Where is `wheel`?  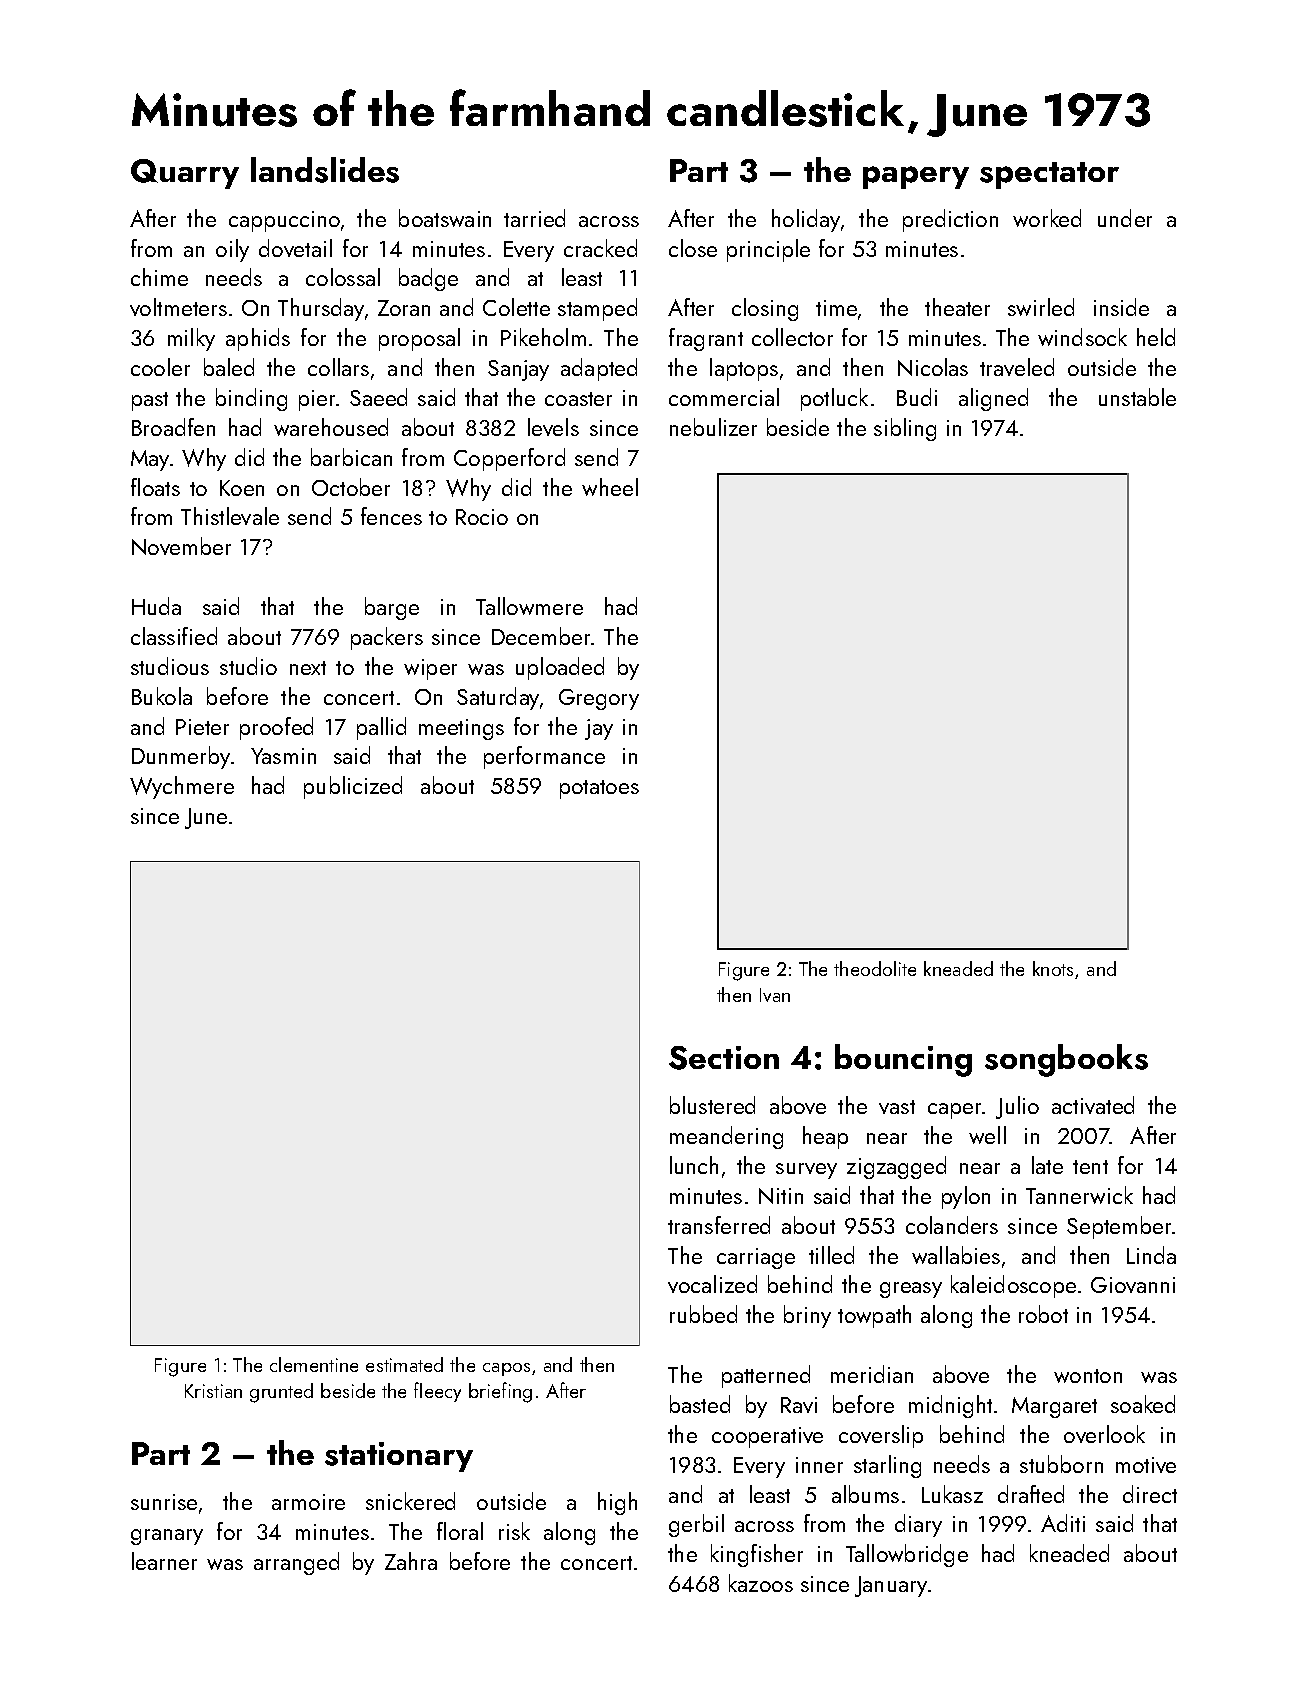 wheel is located at coordinates (610, 487).
